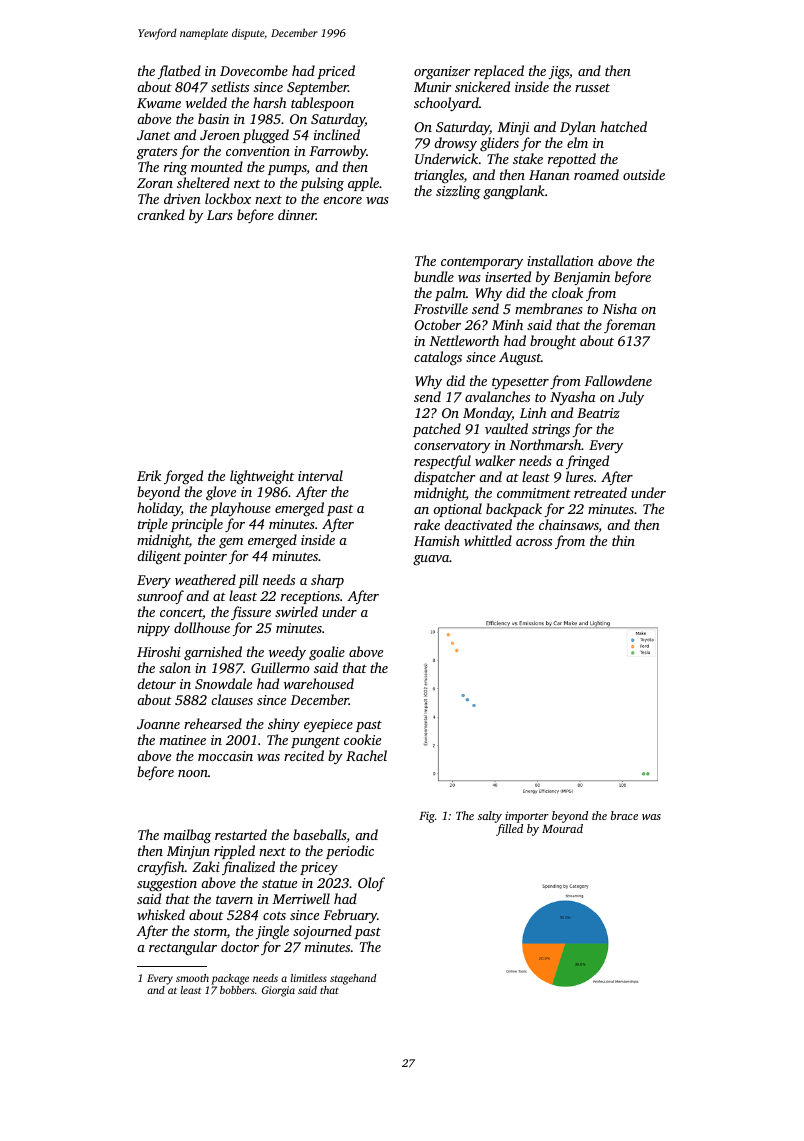 This screenshot has height=1141, width=804. Describe the element at coordinates (161, 914) in the screenshot. I see `whisked` at that location.
